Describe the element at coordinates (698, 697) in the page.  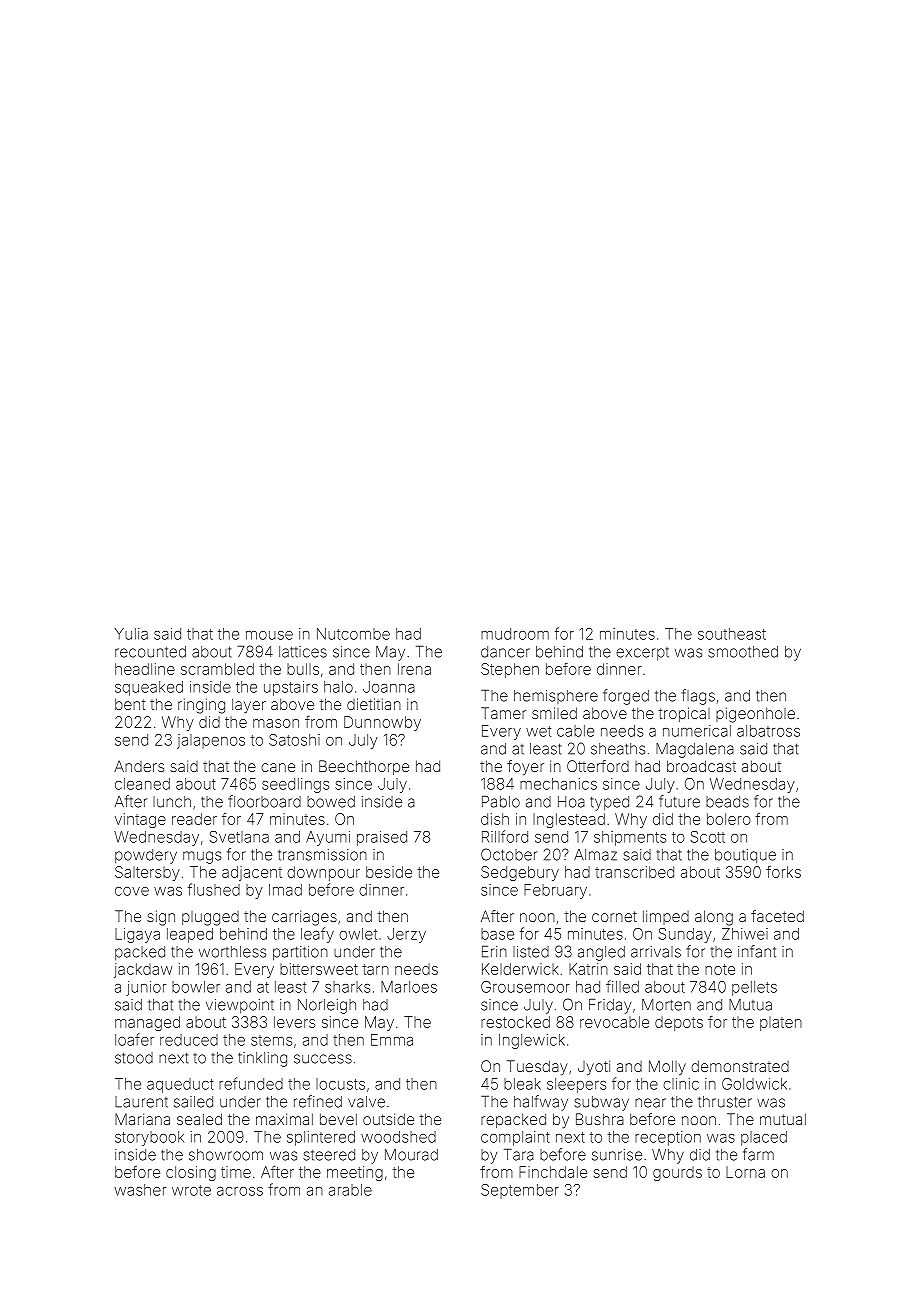
I see `flags` at that location.
